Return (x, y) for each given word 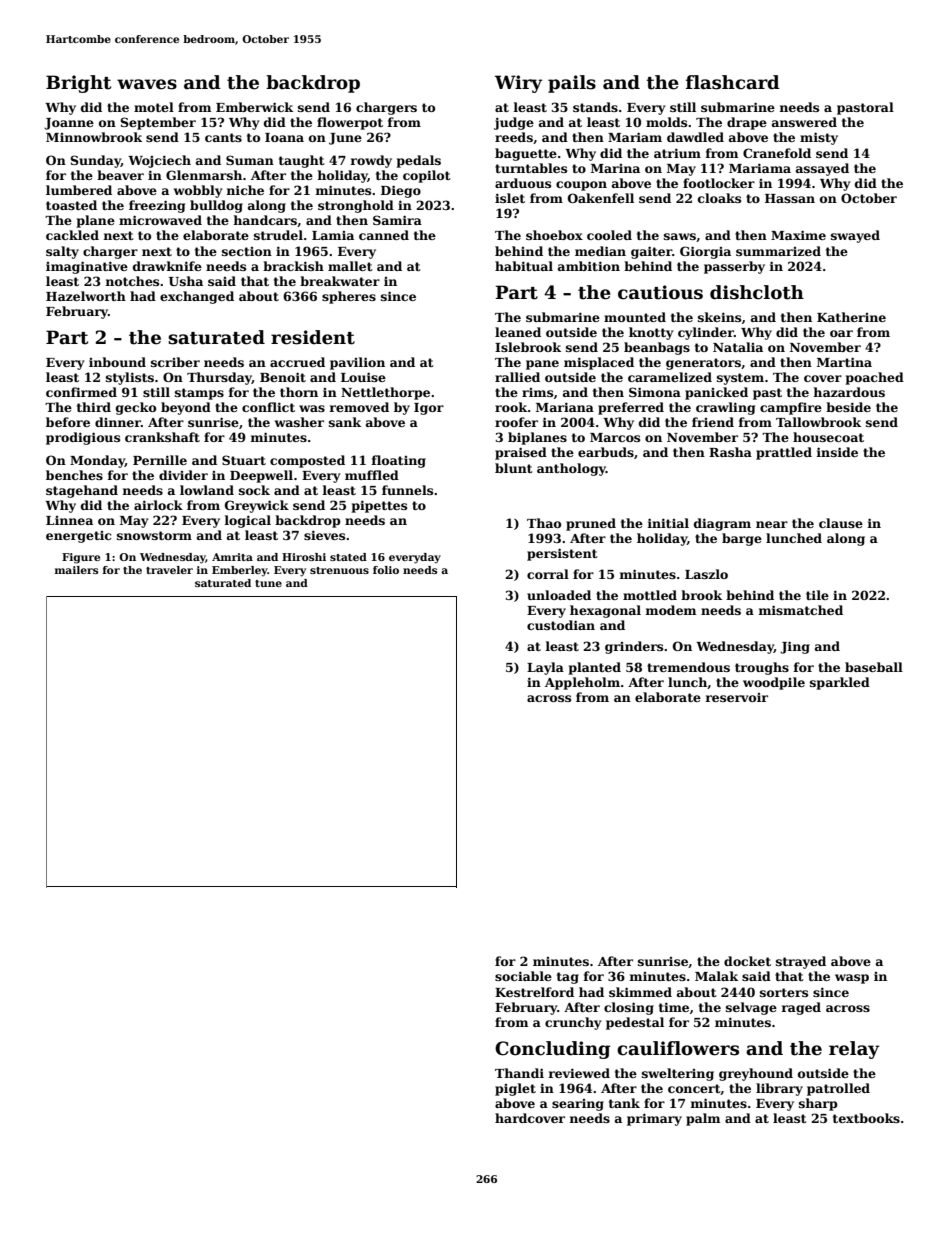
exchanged (197, 297)
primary (654, 1119)
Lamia (333, 235)
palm (703, 1119)
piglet (515, 1089)
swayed (855, 236)
